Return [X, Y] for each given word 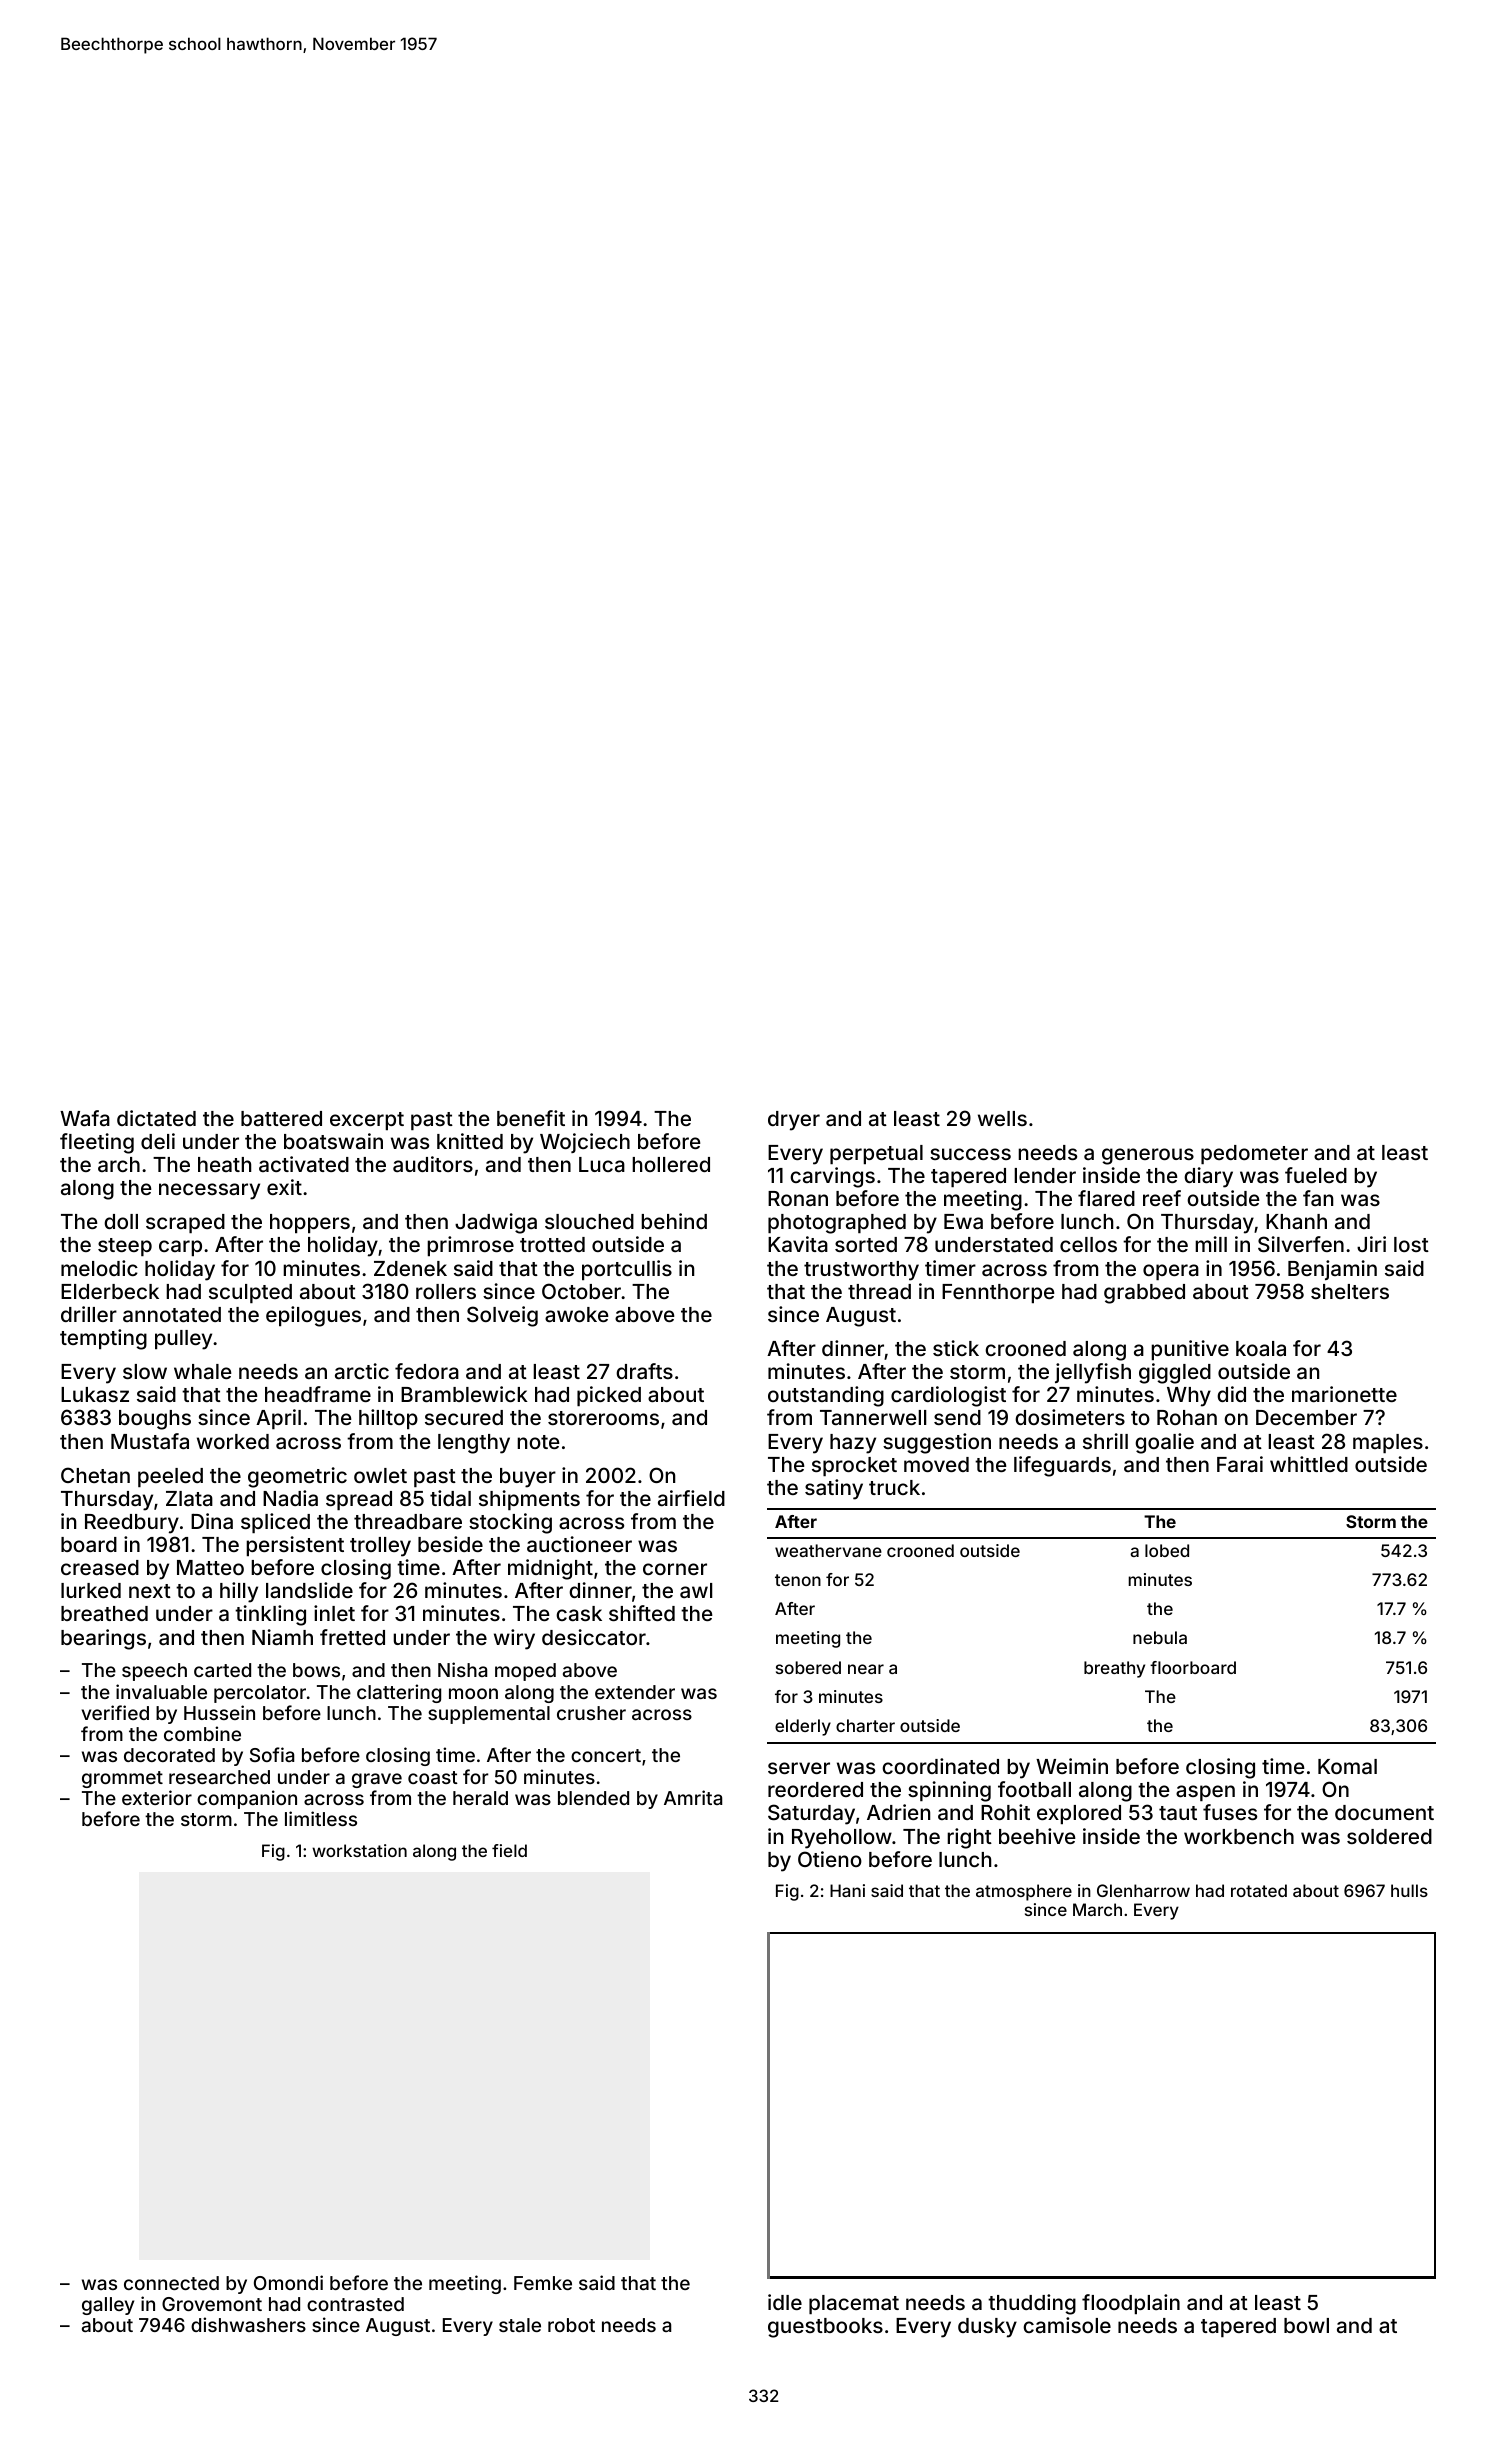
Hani [847, 1890]
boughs [155, 1420]
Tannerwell [873, 1417]
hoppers [310, 1223]
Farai [1240, 1464]
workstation [359, 1850]
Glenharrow [1143, 1890]
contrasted [355, 2304]
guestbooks [825, 2328]
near [866, 1669]
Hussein [219, 1712]
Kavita [798, 1244]
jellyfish [1093, 1373]
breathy [1114, 1669]
